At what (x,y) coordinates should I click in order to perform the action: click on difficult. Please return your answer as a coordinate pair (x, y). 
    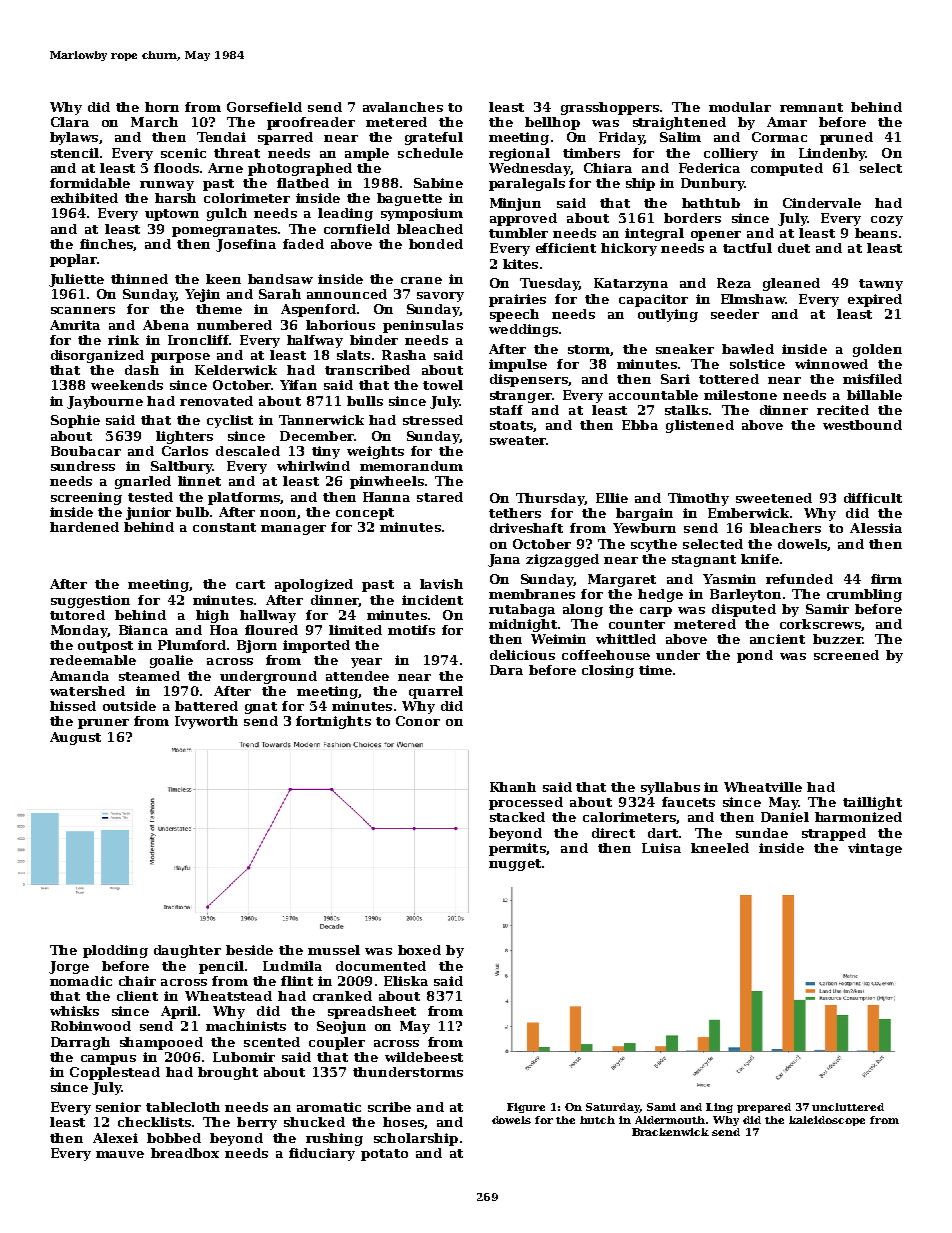
    Looking at the image, I should click on (873, 498).
